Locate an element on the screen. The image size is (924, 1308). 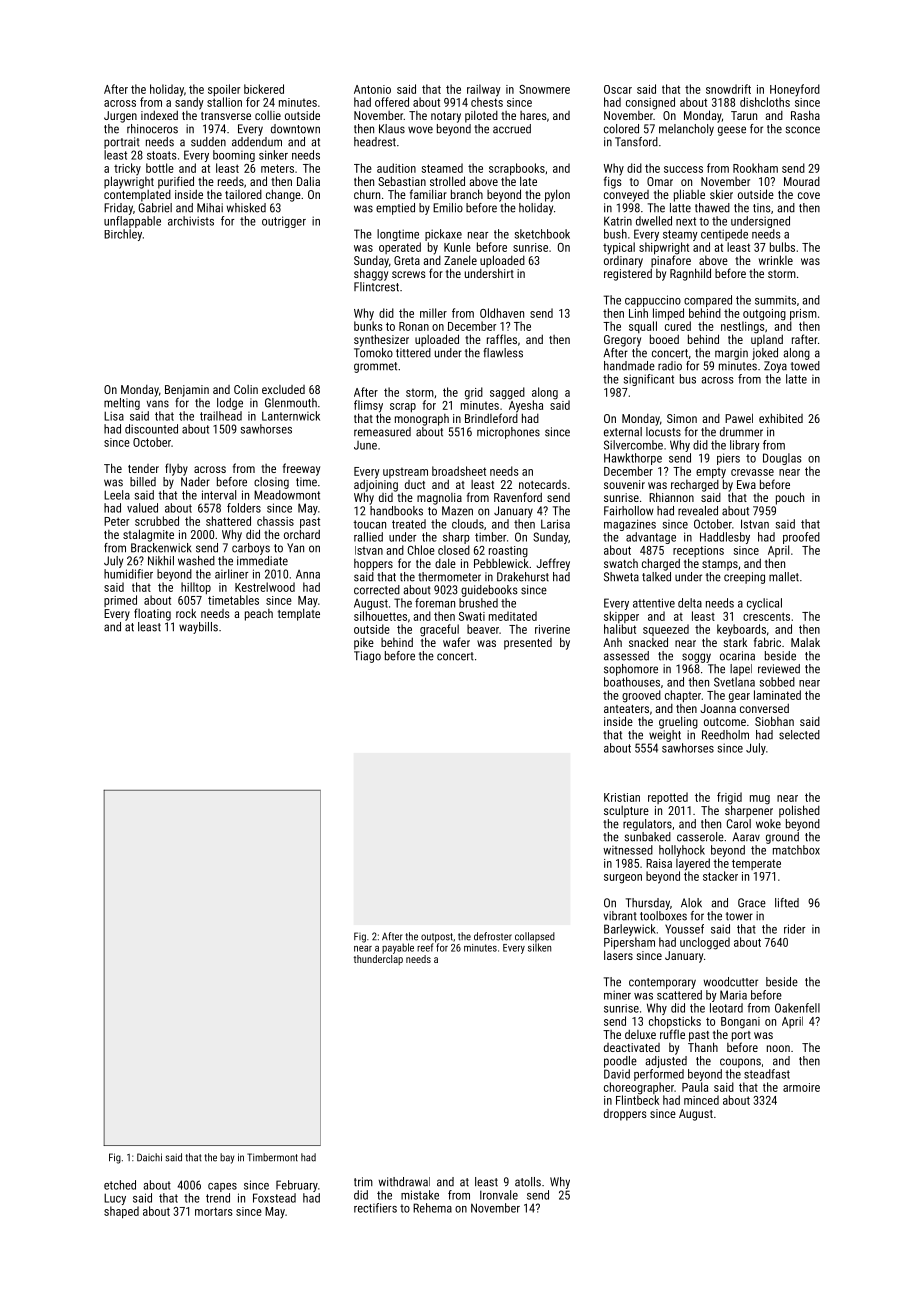
payable is located at coordinates (398, 948).
